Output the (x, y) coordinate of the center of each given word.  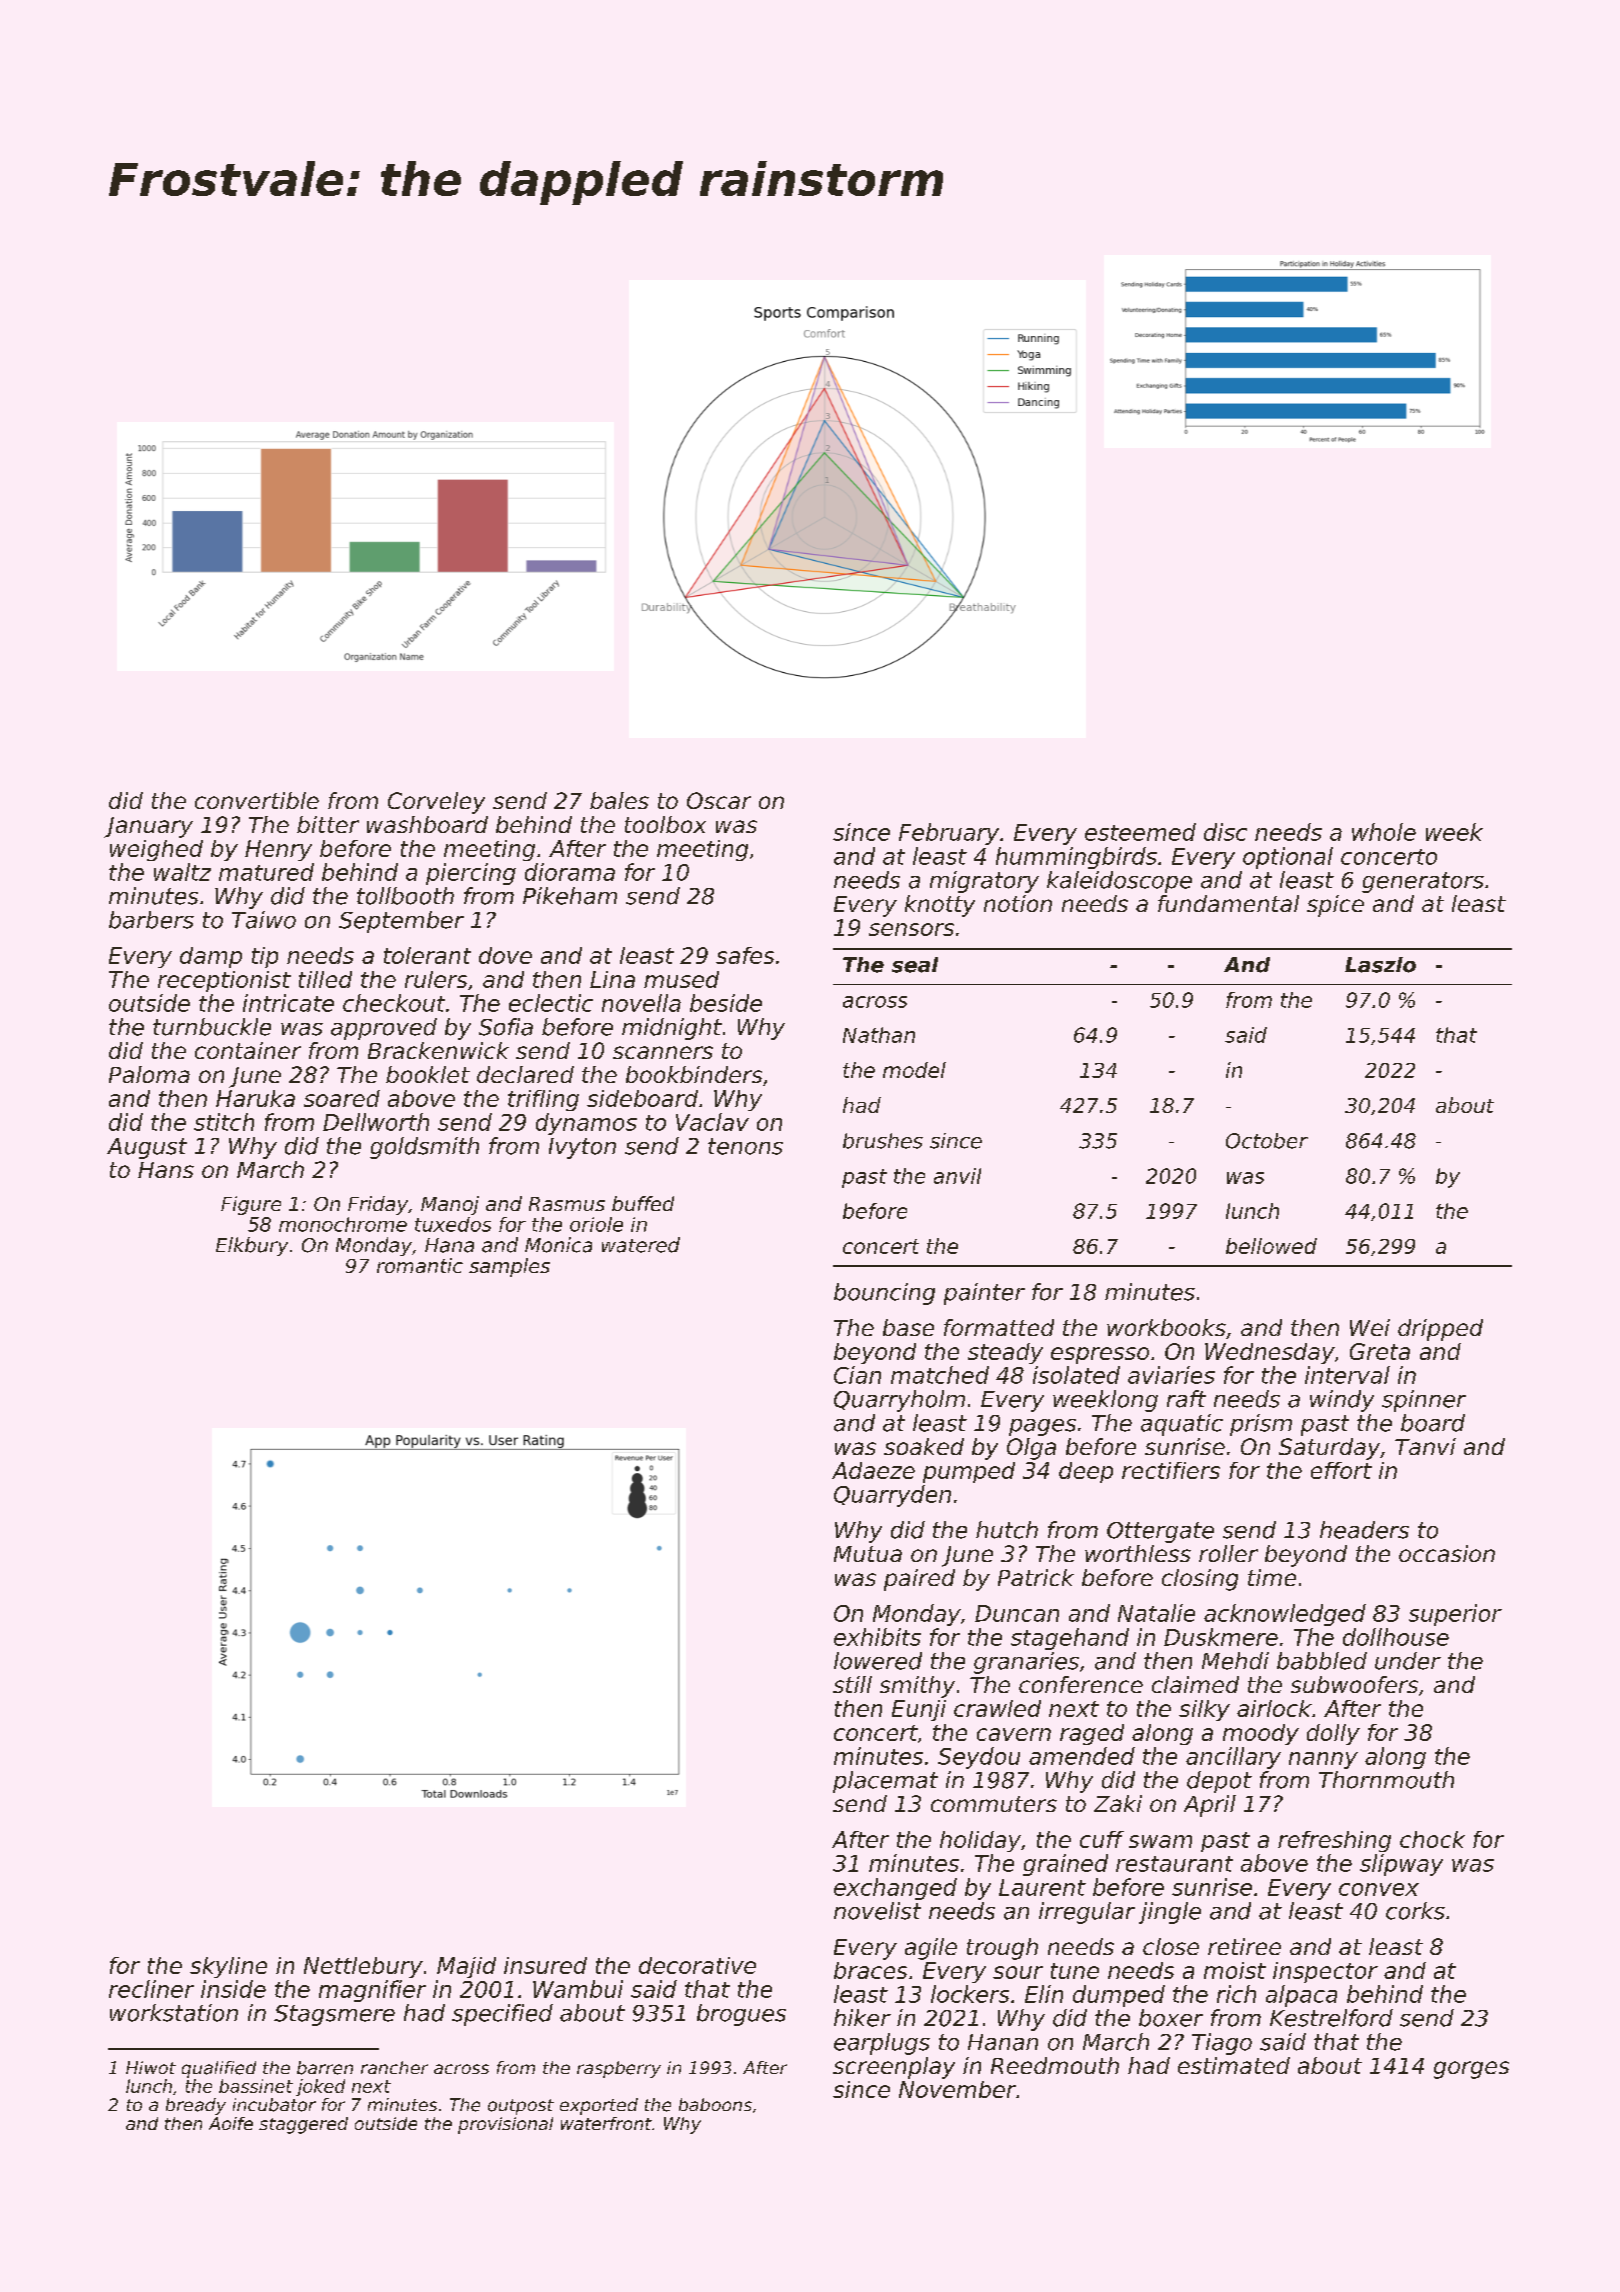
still (852, 1684)
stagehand (1070, 1639)
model (914, 1070)
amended (1082, 1756)
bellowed (1271, 1246)
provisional (505, 2125)
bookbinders (694, 1074)
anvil (957, 1176)
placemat (885, 1782)
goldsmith (424, 1148)
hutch (1007, 1530)
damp (211, 957)
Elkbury (252, 1246)
